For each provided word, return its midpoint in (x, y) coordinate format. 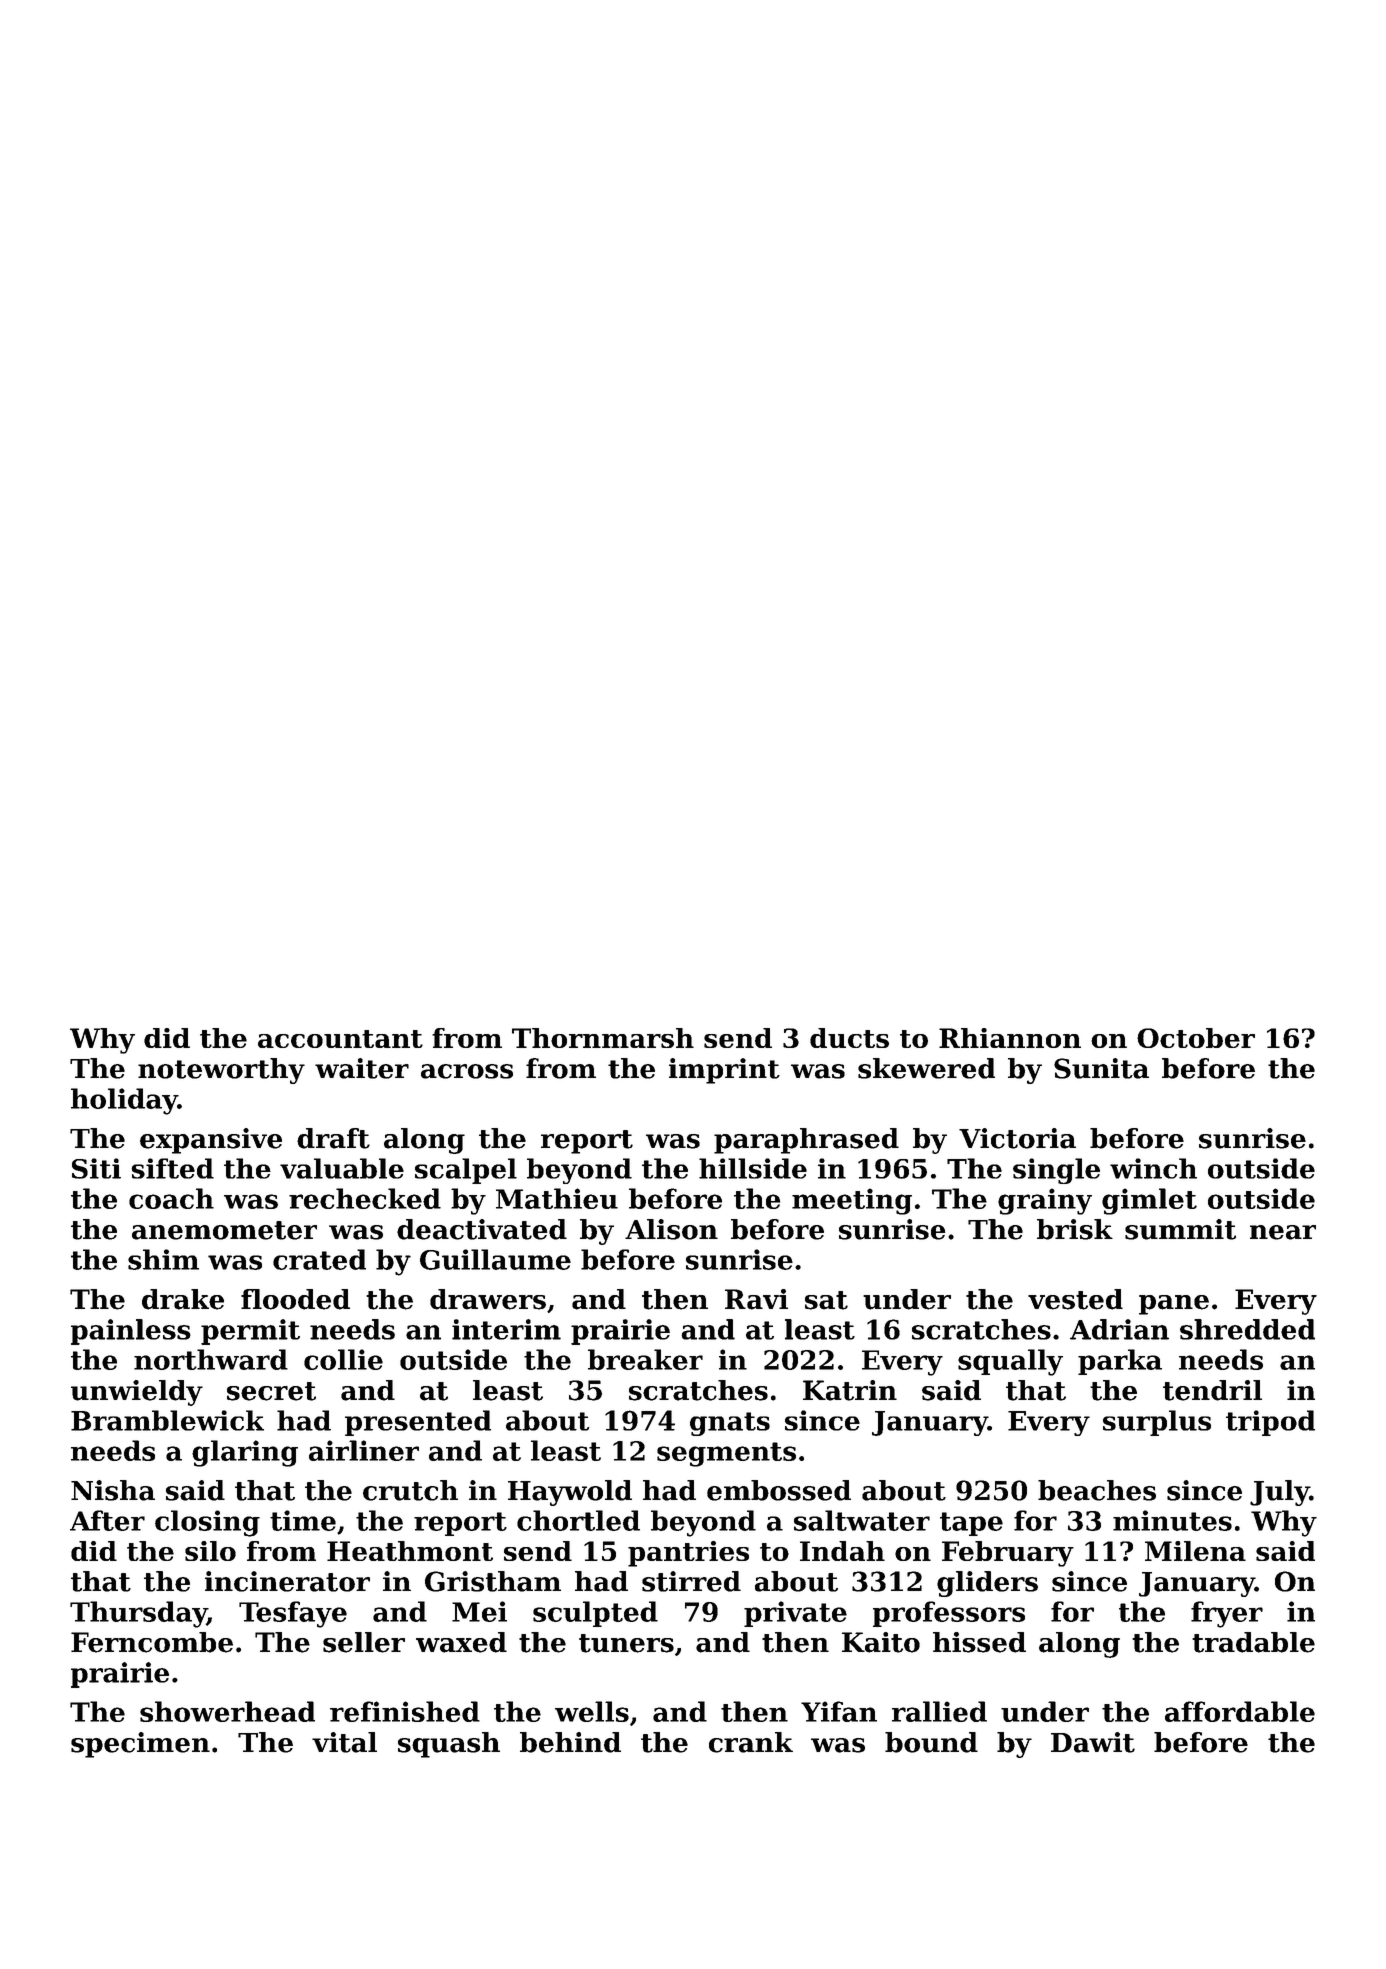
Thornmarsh (603, 1038)
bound (931, 1742)
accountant (340, 1039)
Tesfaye (293, 1614)
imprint (724, 1071)
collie (343, 1359)
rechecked (365, 1198)
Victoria (1017, 1138)
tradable (1253, 1642)
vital (344, 1742)
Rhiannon (1010, 1038)
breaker (645, 1359)
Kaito (881, 1642)
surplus (1157, 1423)
